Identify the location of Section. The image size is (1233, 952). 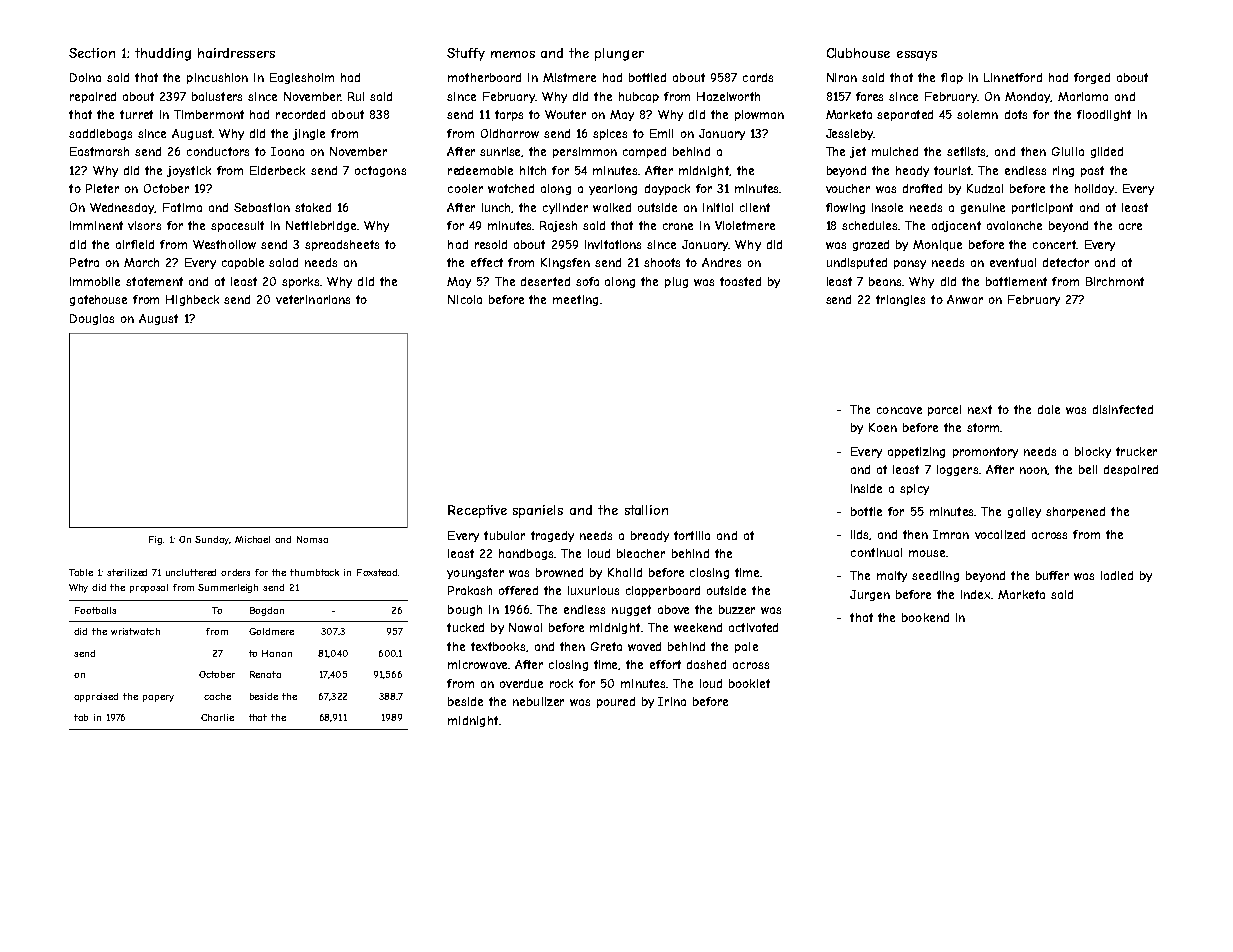
(92, 53).
